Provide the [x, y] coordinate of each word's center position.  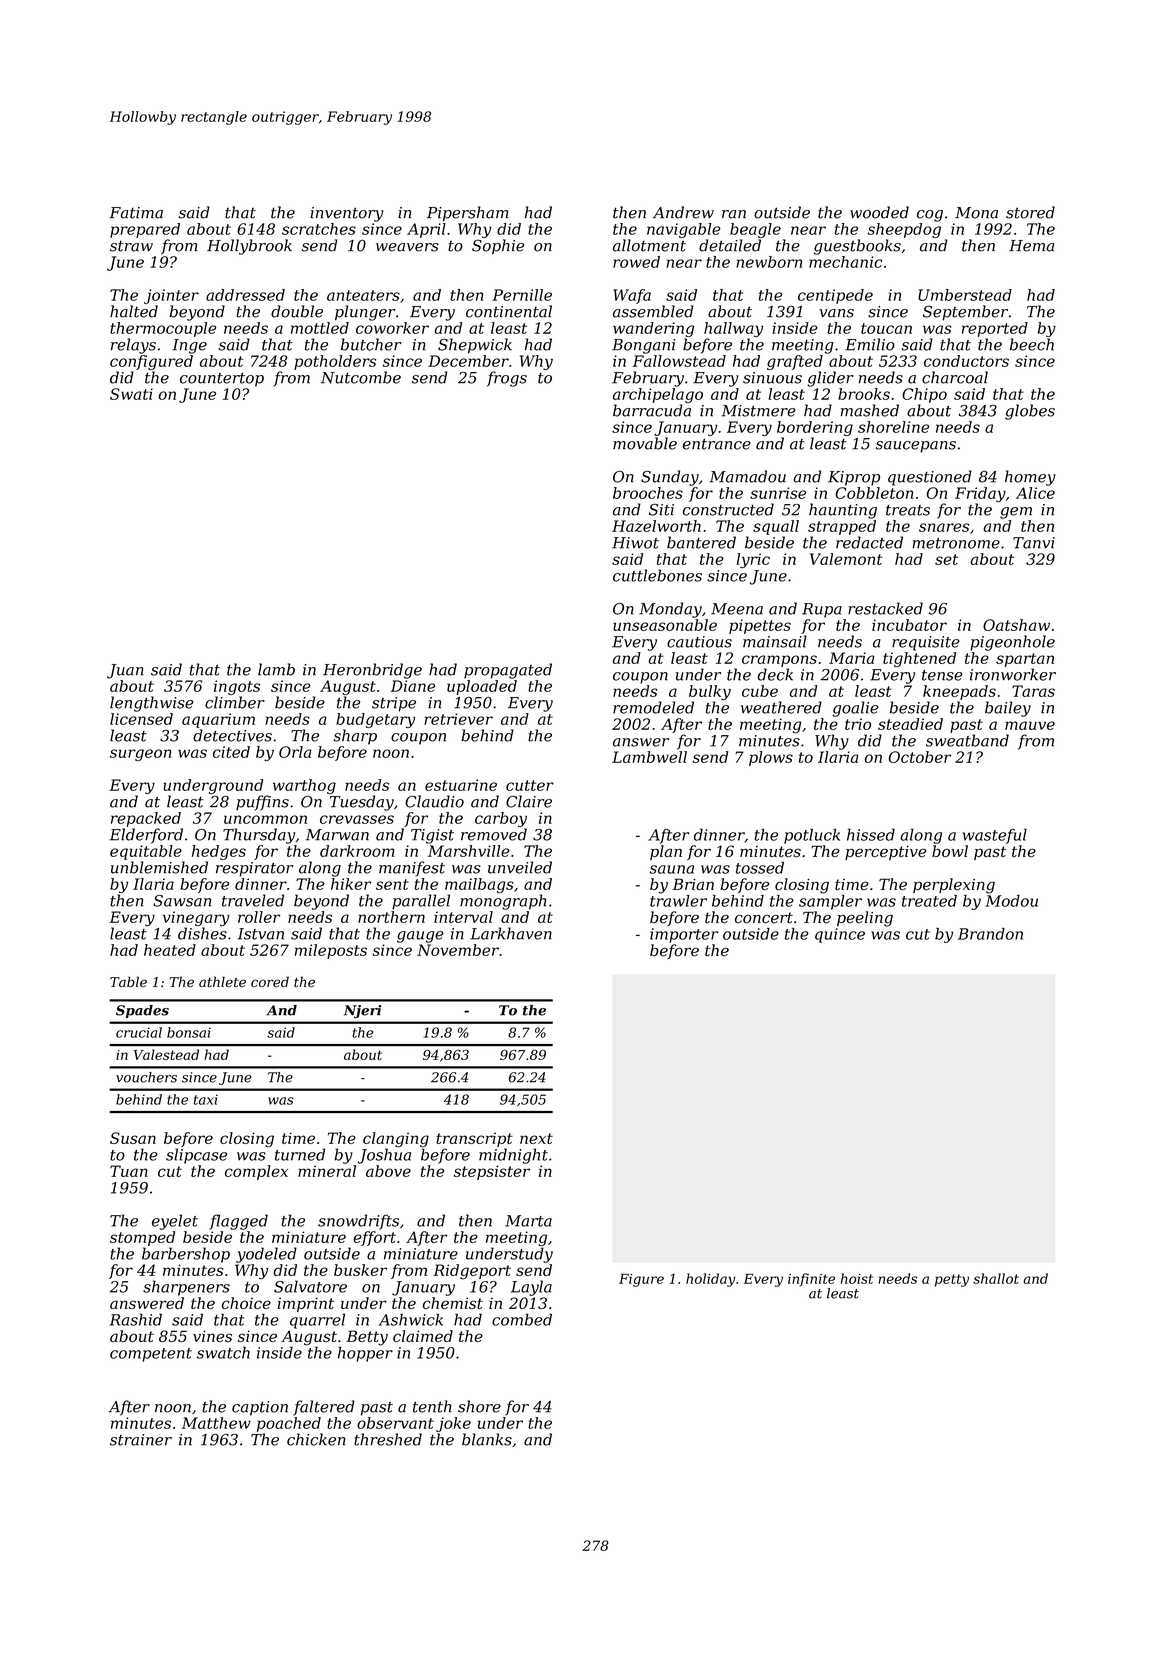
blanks [487, 1439]
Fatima [136, 213]
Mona [976, 213]
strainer [141, 1440]
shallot [996, 1278]
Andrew [683, 212]
